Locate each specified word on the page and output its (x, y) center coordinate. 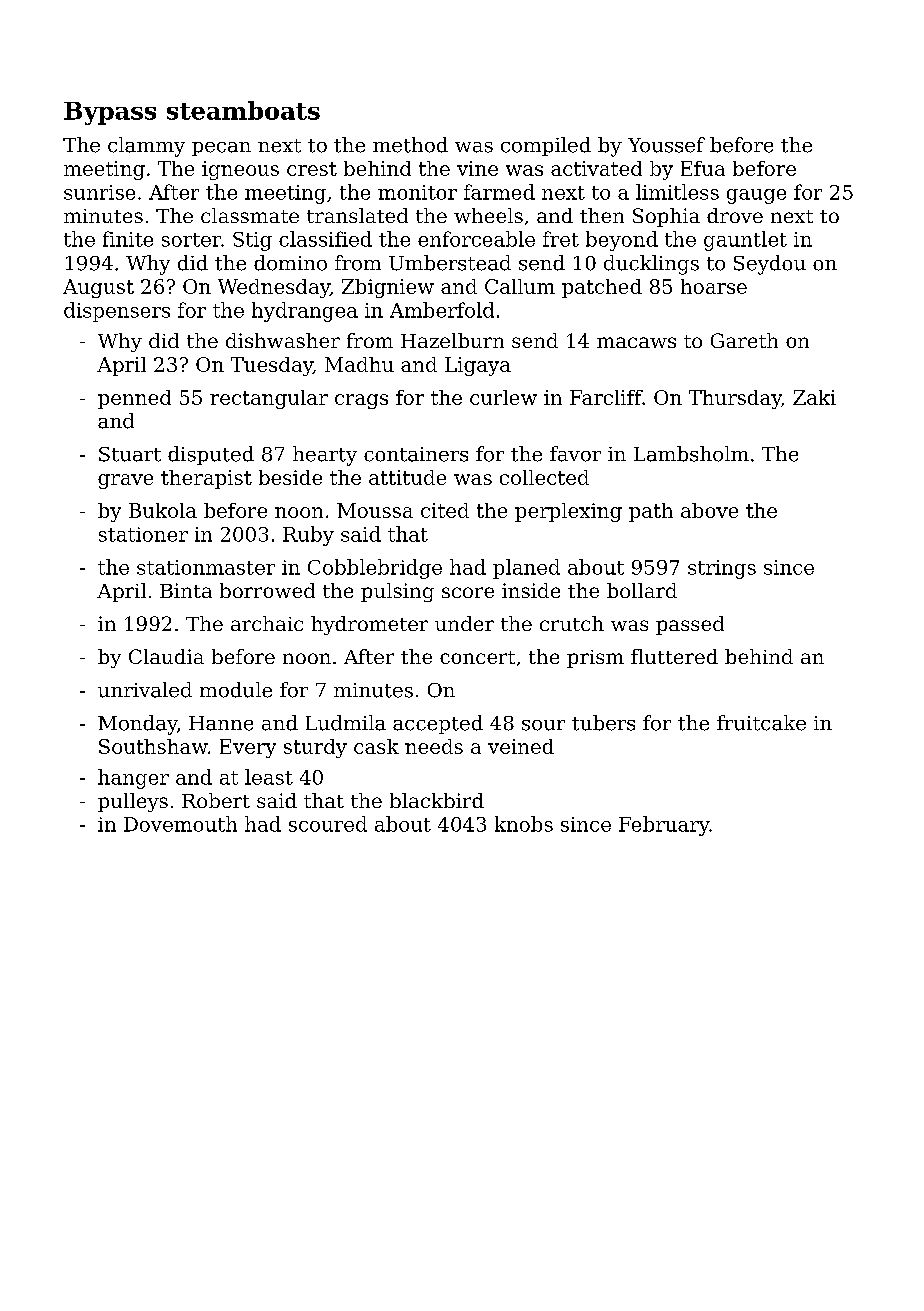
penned (134, 399)
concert (477, 657)
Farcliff (606, 397)
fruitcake (761, 723)
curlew (503, 397)
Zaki (814, 397)
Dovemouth (180, 824)
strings (722, 569)
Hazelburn (452, 340)
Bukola (163, 510)
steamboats (243, 110)
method (410, 145)
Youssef (666, 145)
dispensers (117, 312)
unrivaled (145, 690)
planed (526, 569)
